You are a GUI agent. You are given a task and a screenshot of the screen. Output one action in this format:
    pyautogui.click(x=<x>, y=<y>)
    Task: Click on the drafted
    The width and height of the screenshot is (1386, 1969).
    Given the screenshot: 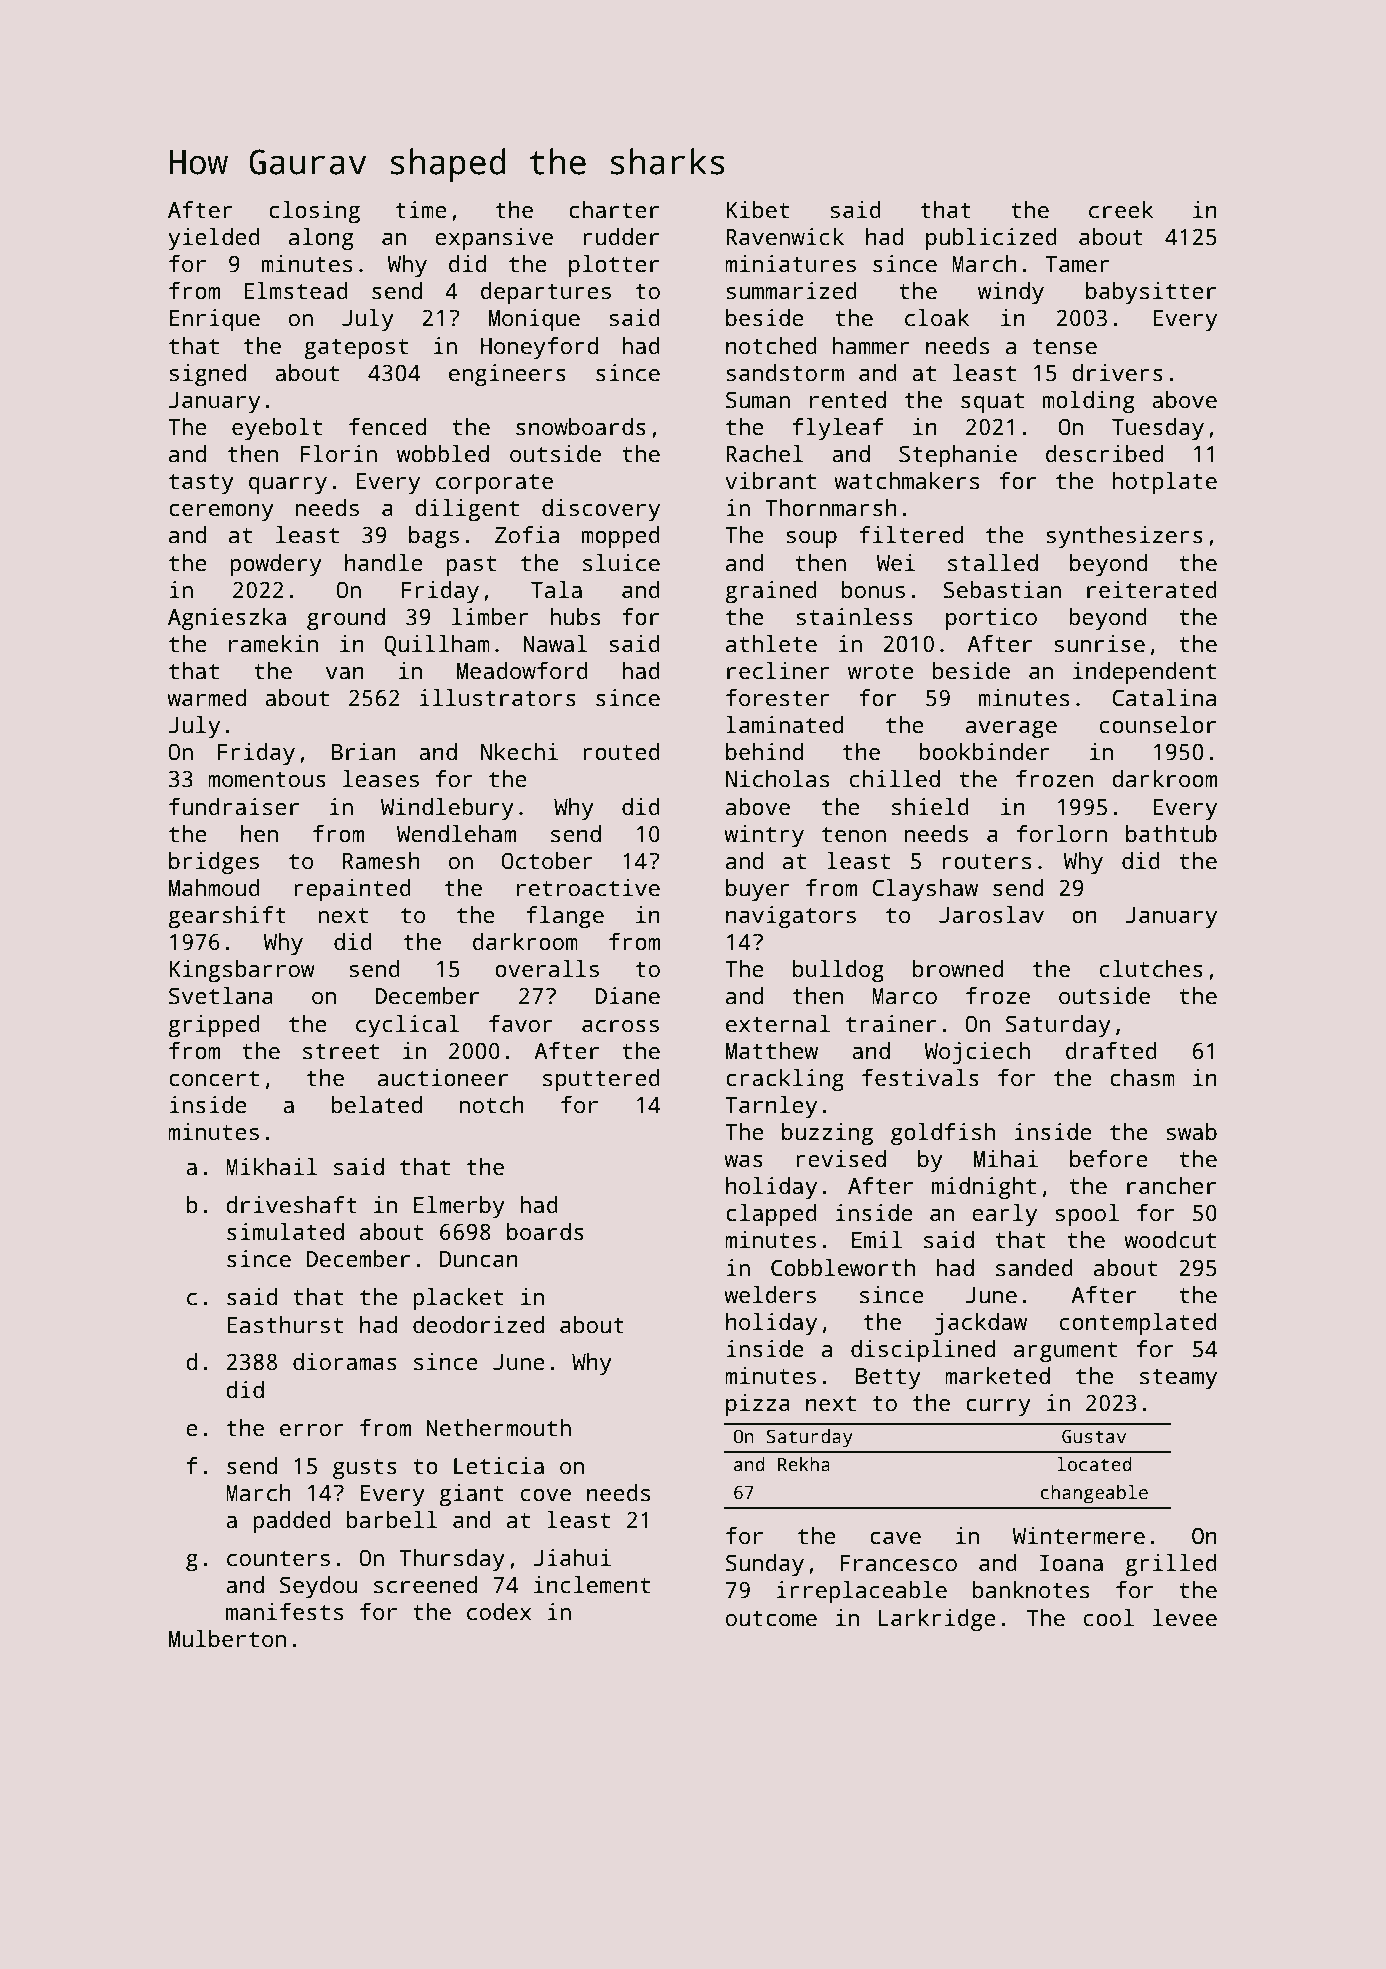 What is the action you would take?
    pyautogui.click(x=1111, y=1051)
